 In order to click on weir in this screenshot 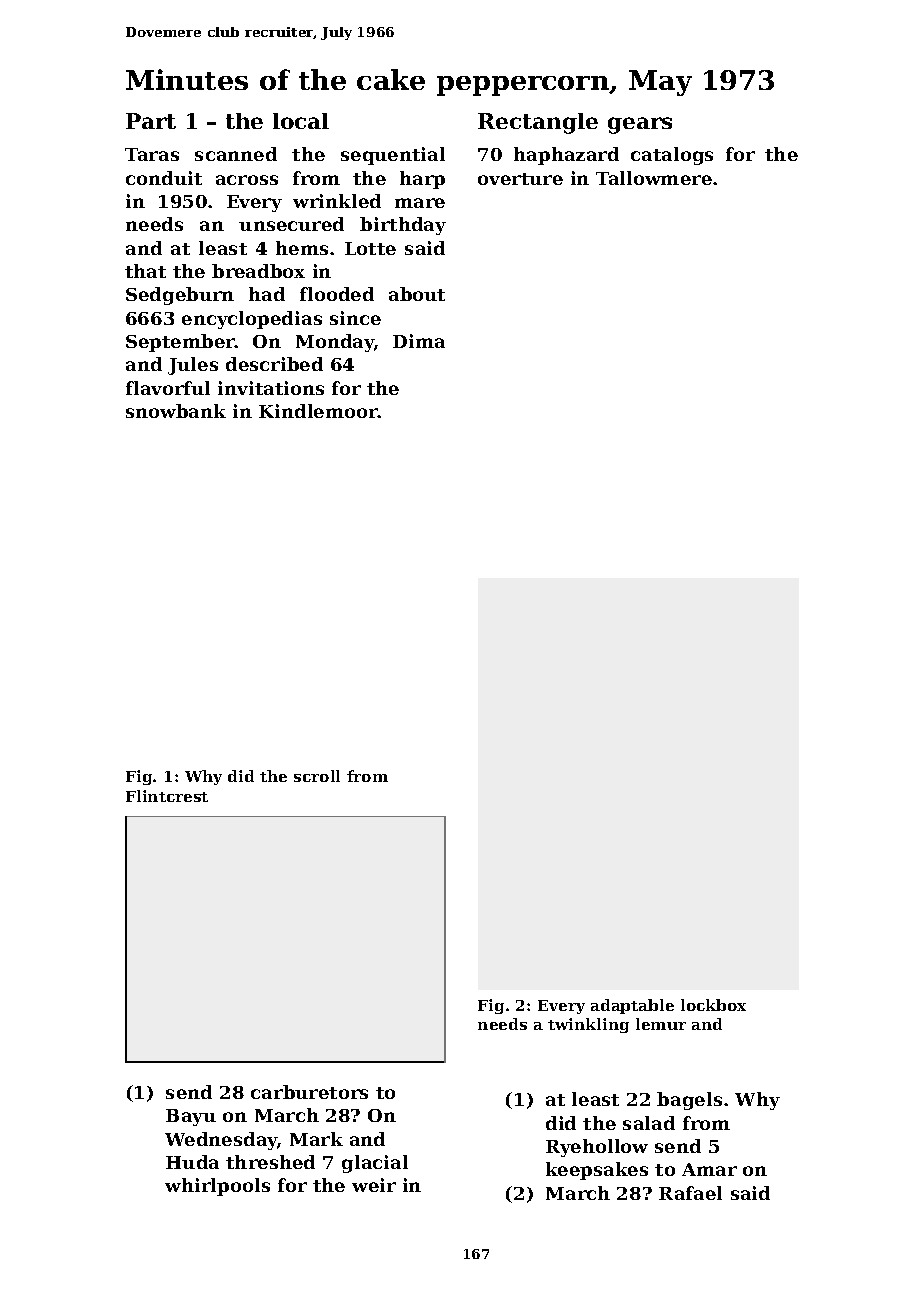, I will do `click(374, 1185)`.
